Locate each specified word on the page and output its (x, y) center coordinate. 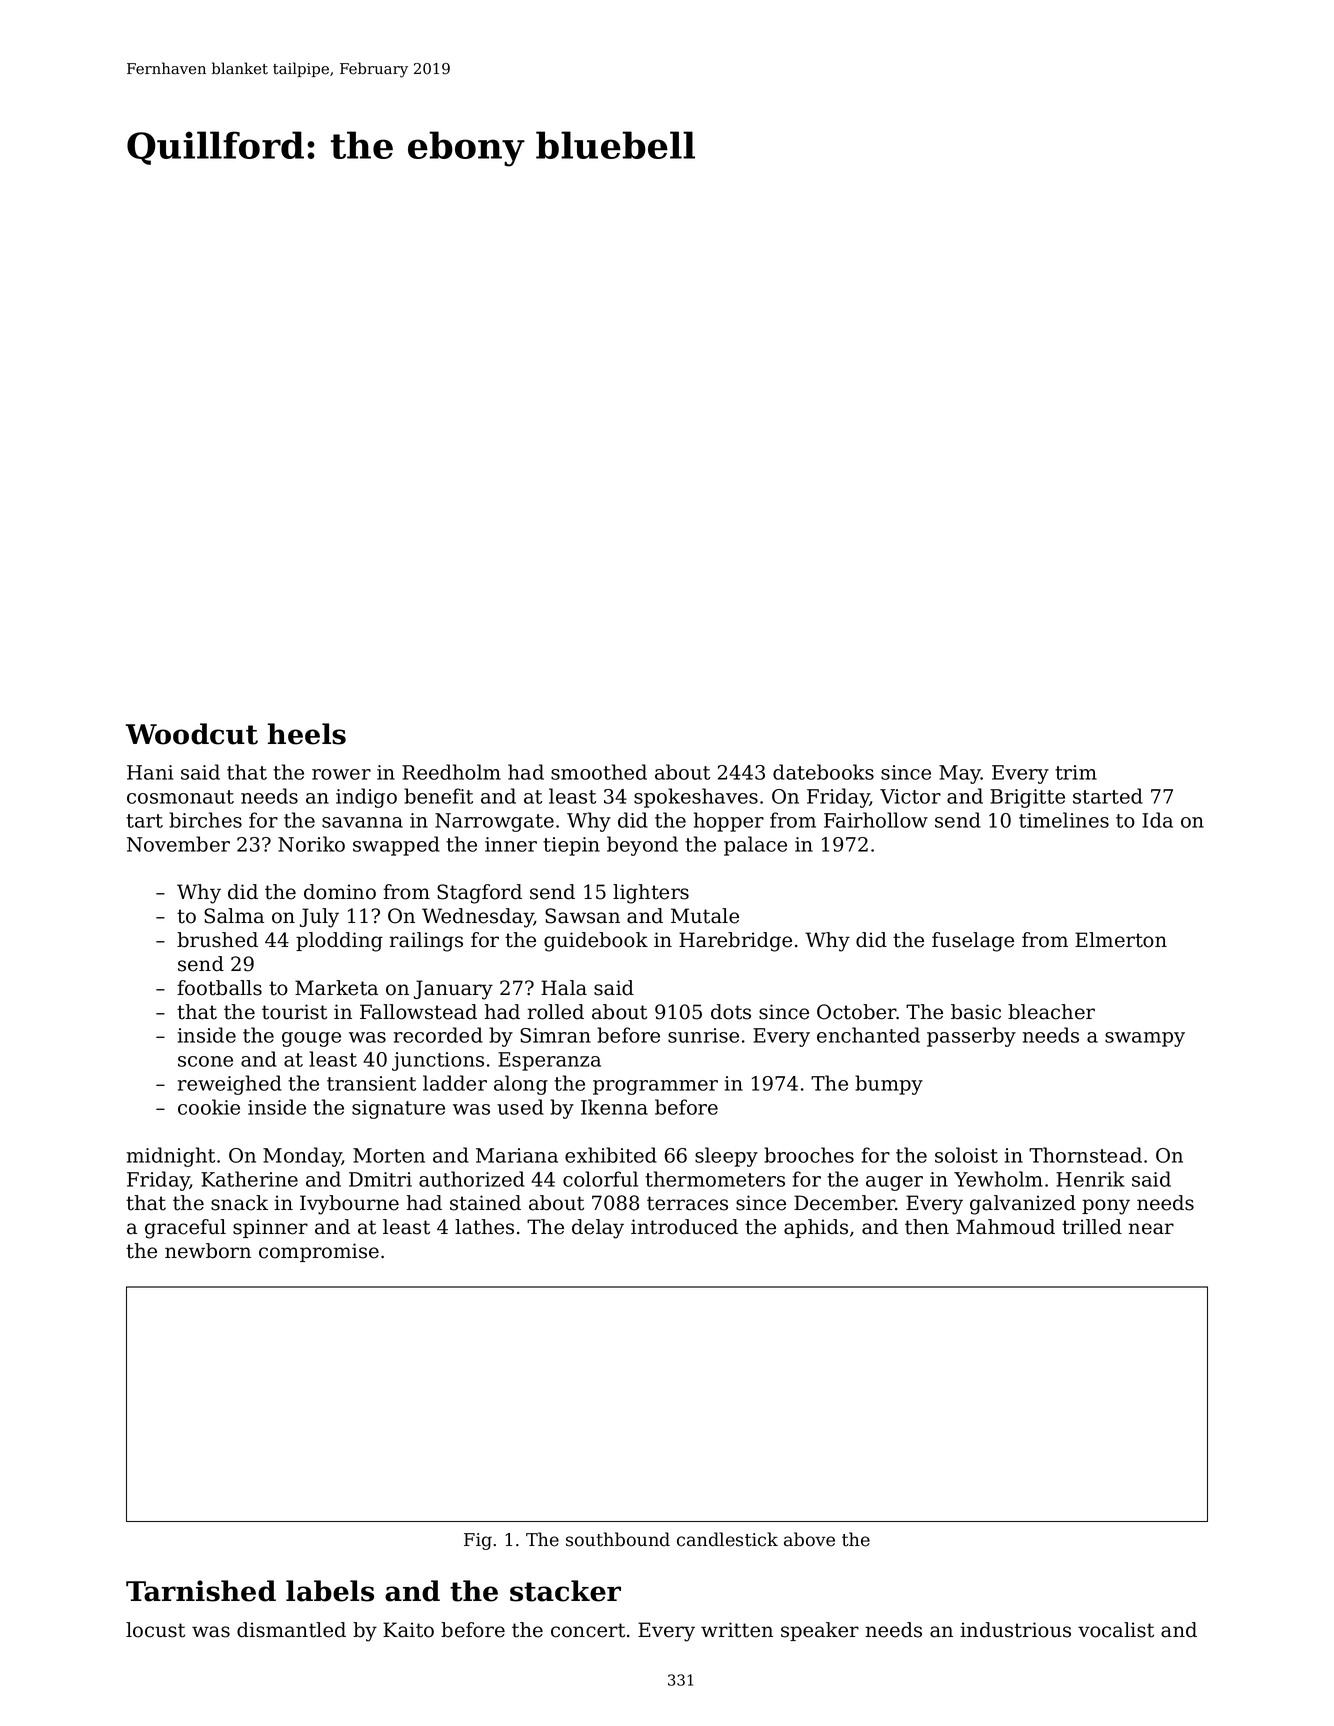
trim (1076, 772)
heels (307, 734)
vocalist (1116, 1630)
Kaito (408, 1630)
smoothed (599, 772)
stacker (565, 1591)
